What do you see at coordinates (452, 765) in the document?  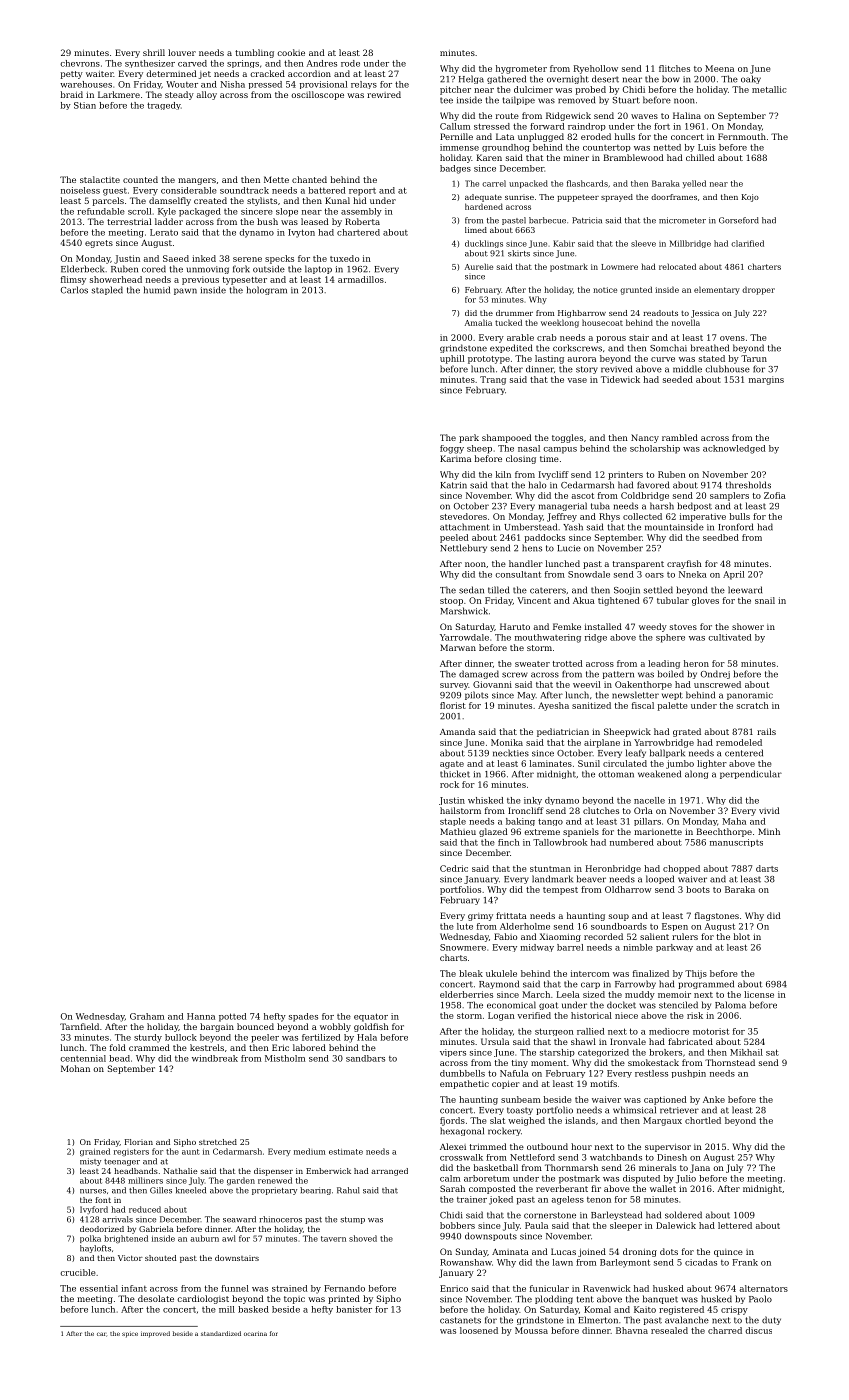 I see `agate` at bounding box center [452, 765].
